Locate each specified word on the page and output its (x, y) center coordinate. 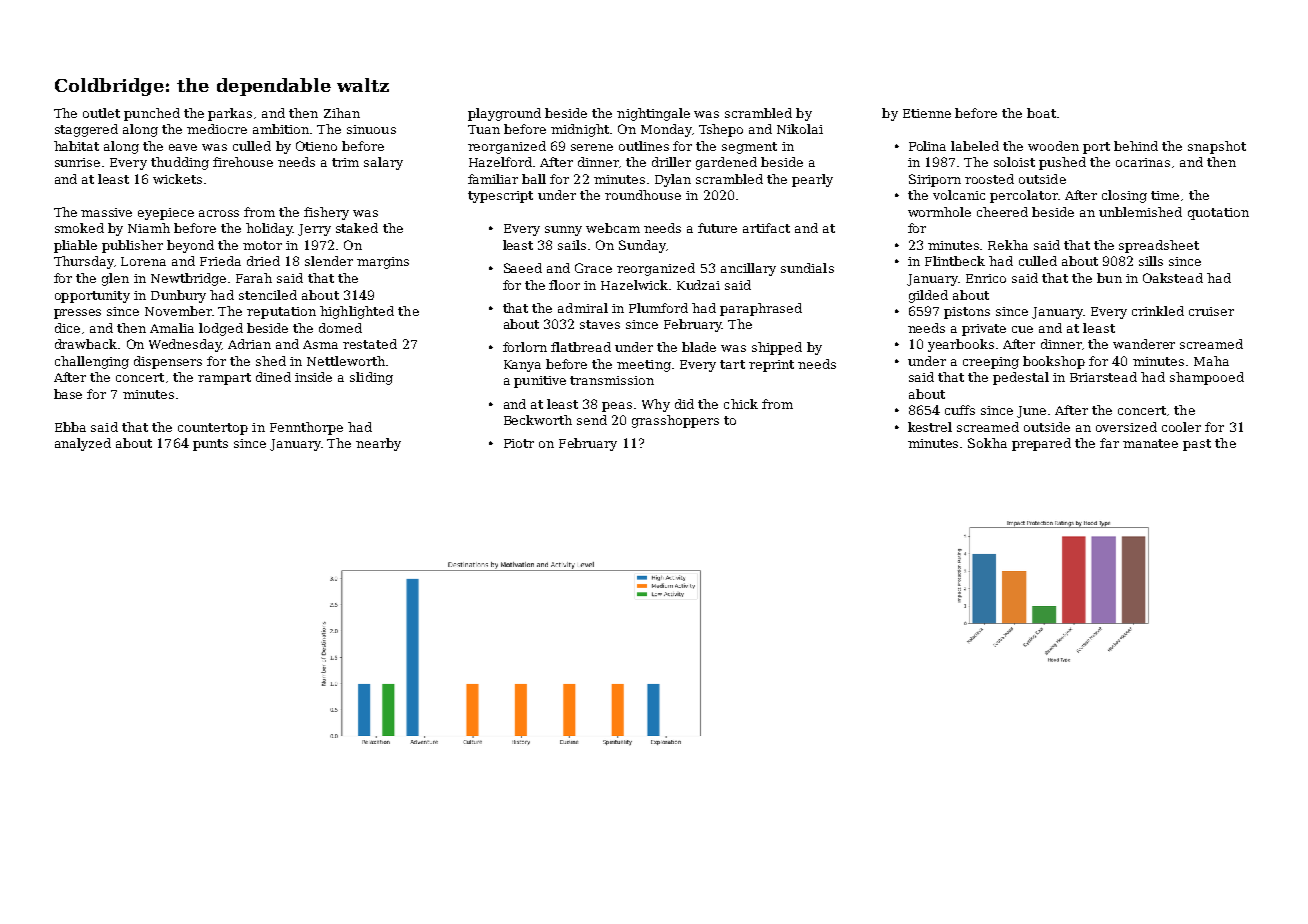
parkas (230, 114)
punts (210, 445)
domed (340, 328)
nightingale (653, 114)
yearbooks (961, 345)
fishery (326, 213)
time (1165, 195)
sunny (563, 231)
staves (600, 324)
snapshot (1217, 147)
